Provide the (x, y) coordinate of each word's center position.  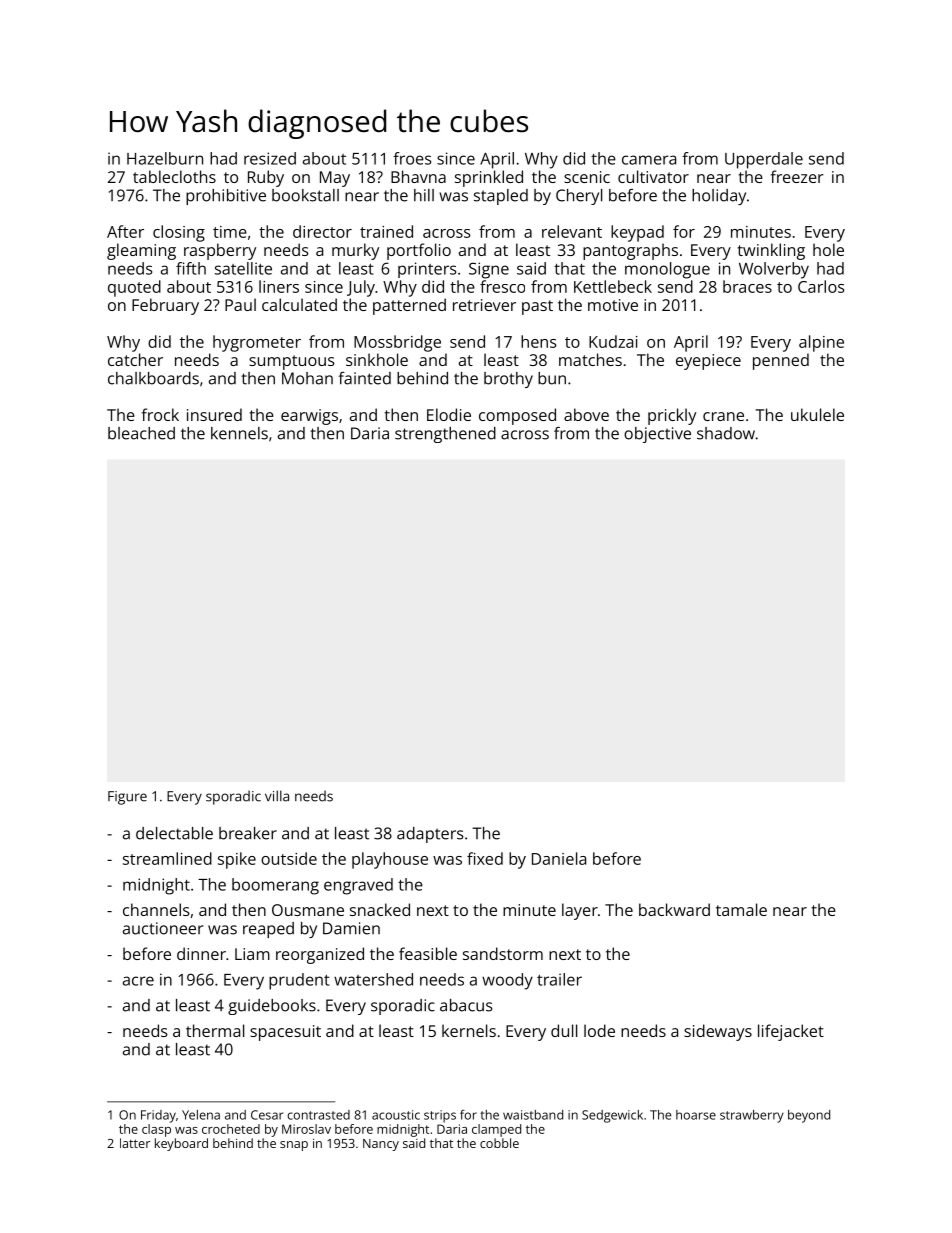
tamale (741, 909)
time (230, 232)
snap (294, 1146)
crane (723, 416)
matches (590, 359)
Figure (127, 798)
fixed (485, 858)
